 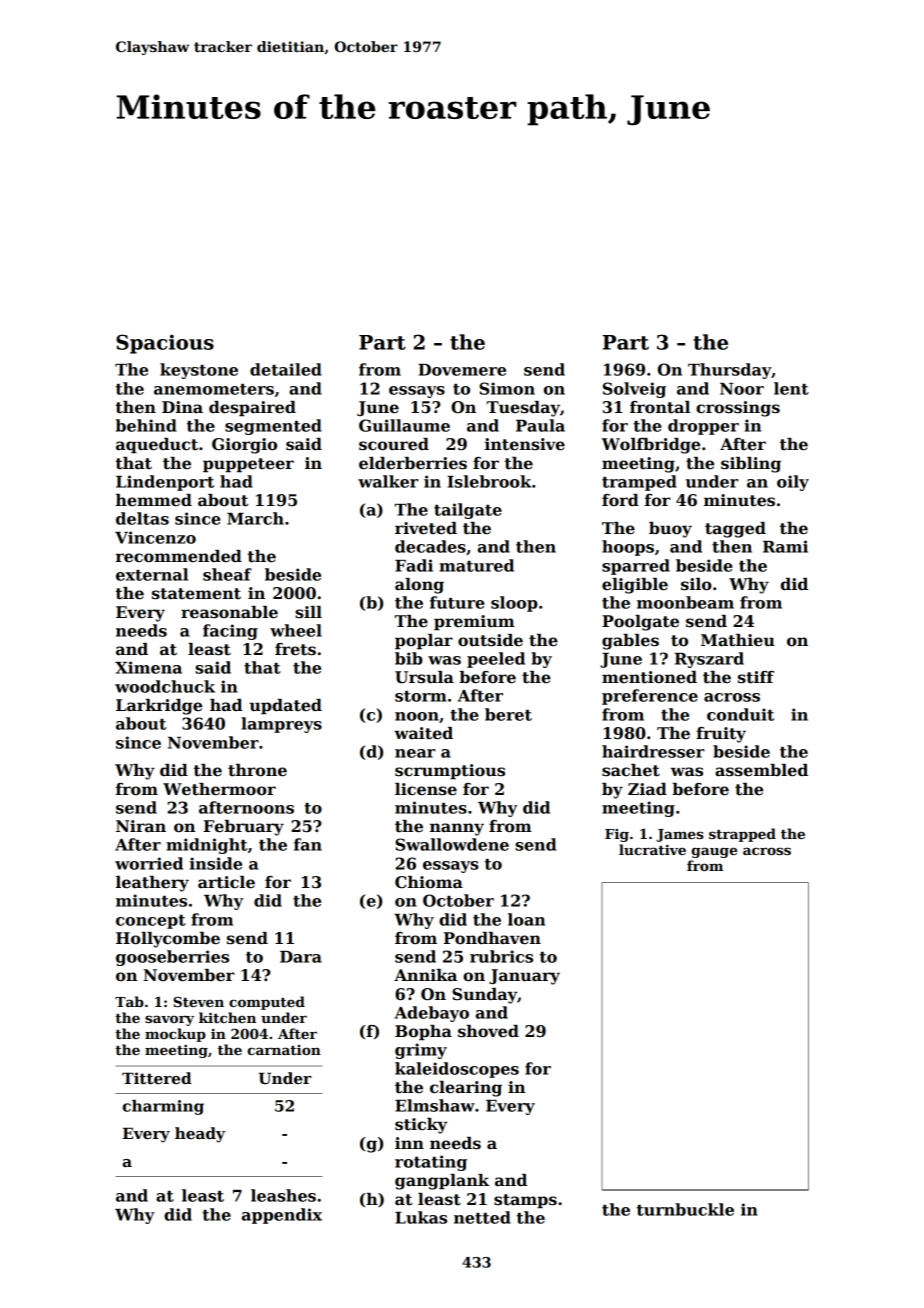 I want to click on Adebayo, so click(x=432, y=1014).
